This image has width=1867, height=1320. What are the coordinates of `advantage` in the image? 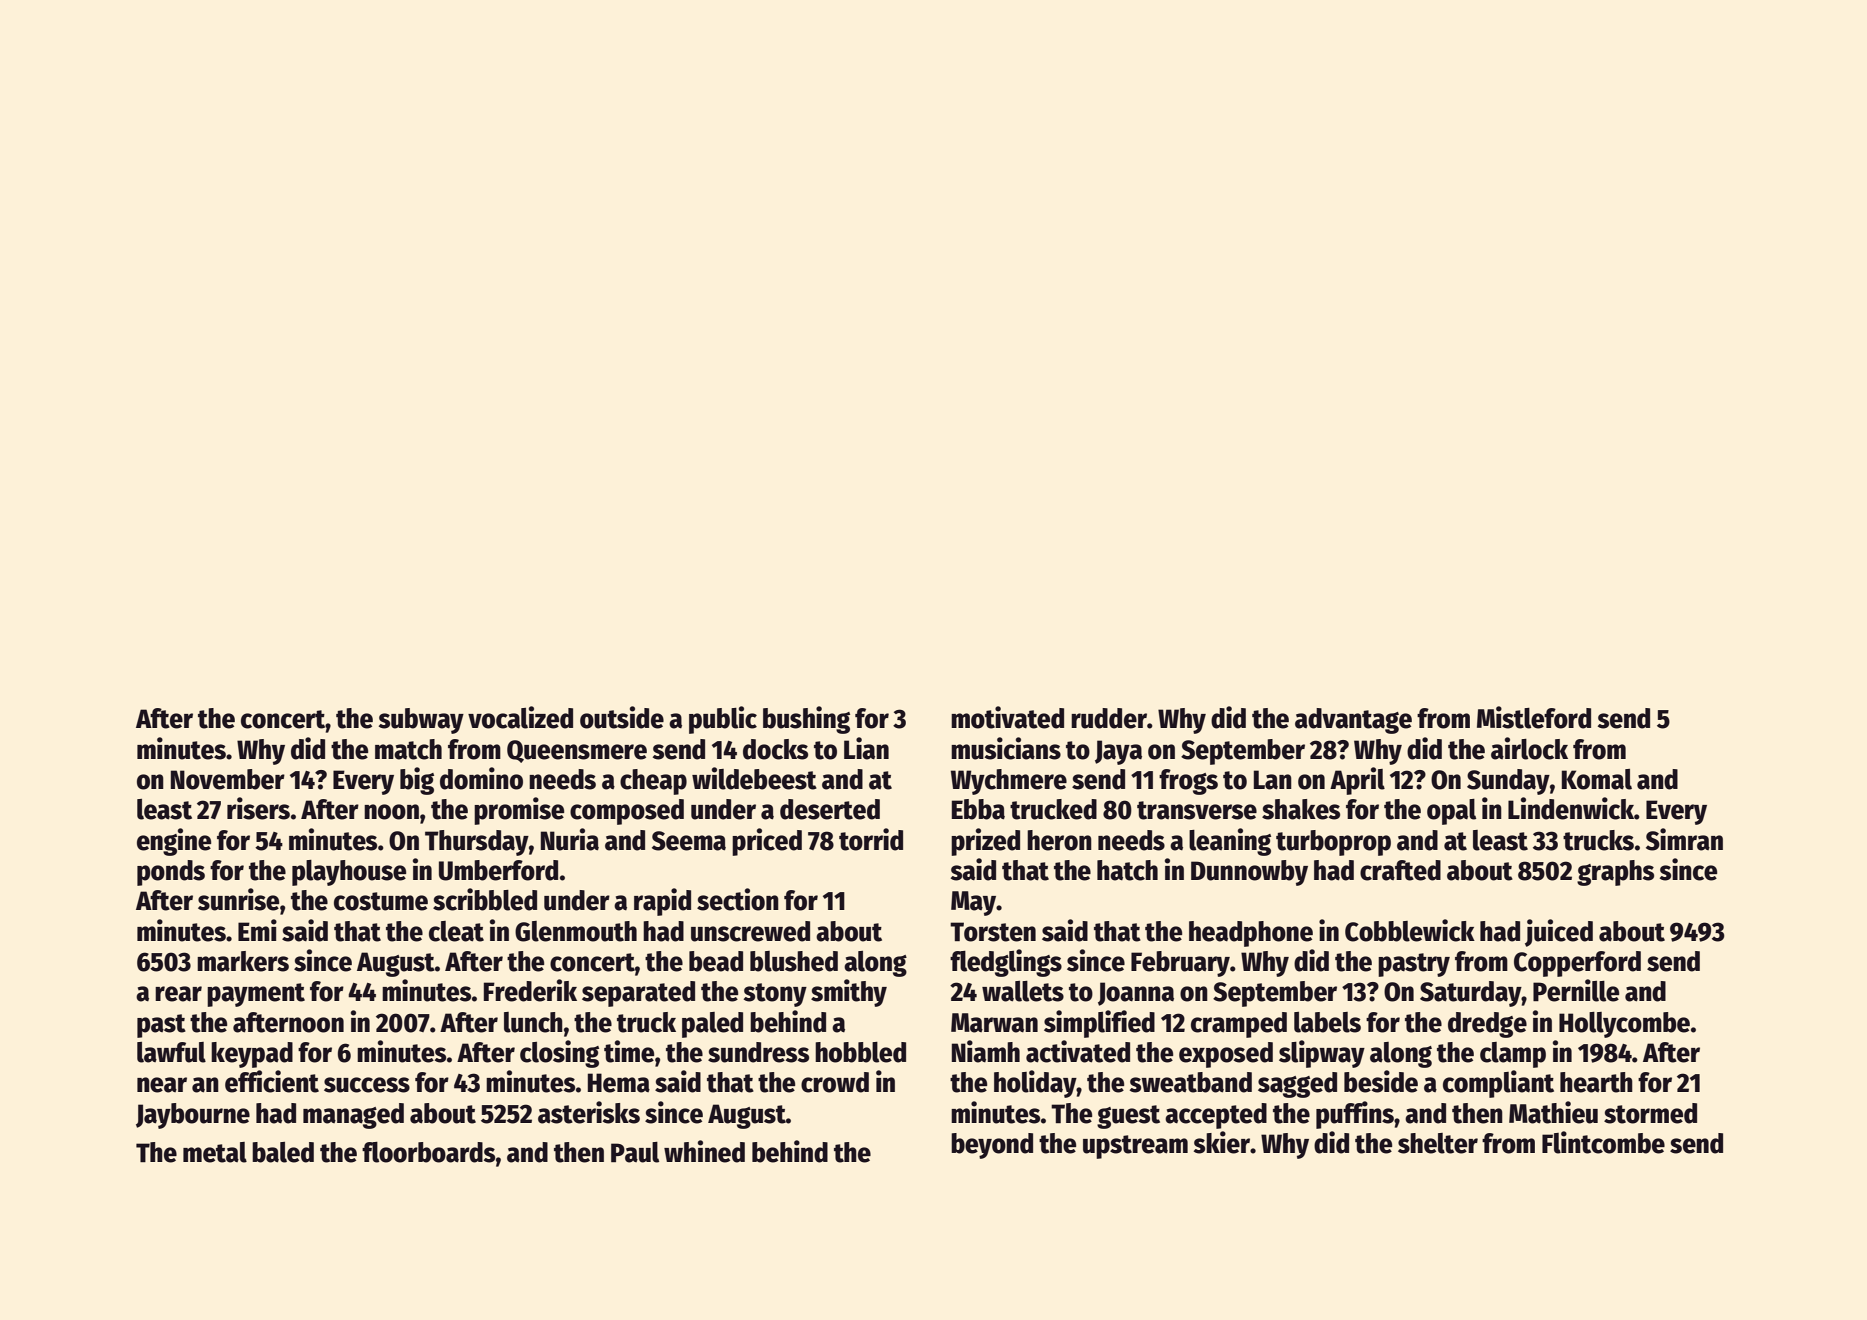 It's located at (1353, 721).
